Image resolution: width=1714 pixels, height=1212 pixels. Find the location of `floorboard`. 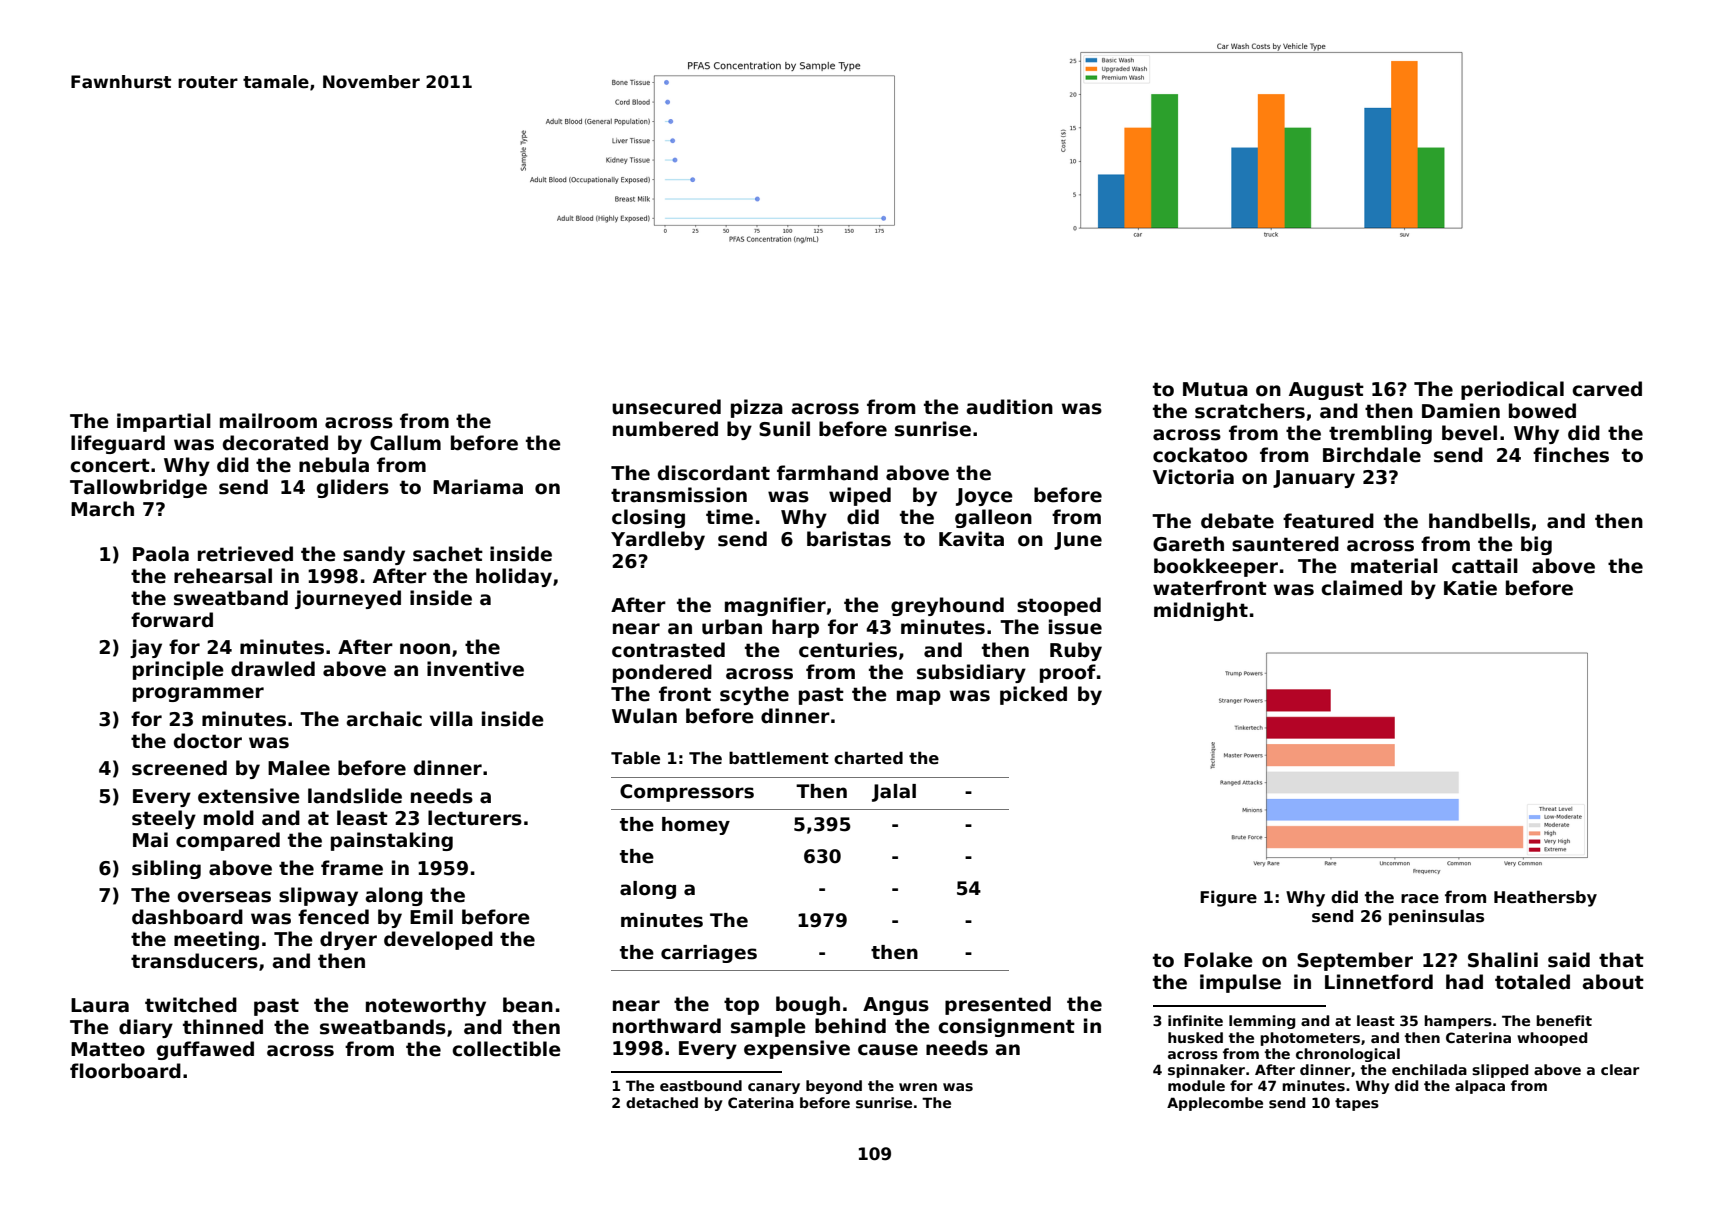

floorboard is located at coordinates (125, 1071).
